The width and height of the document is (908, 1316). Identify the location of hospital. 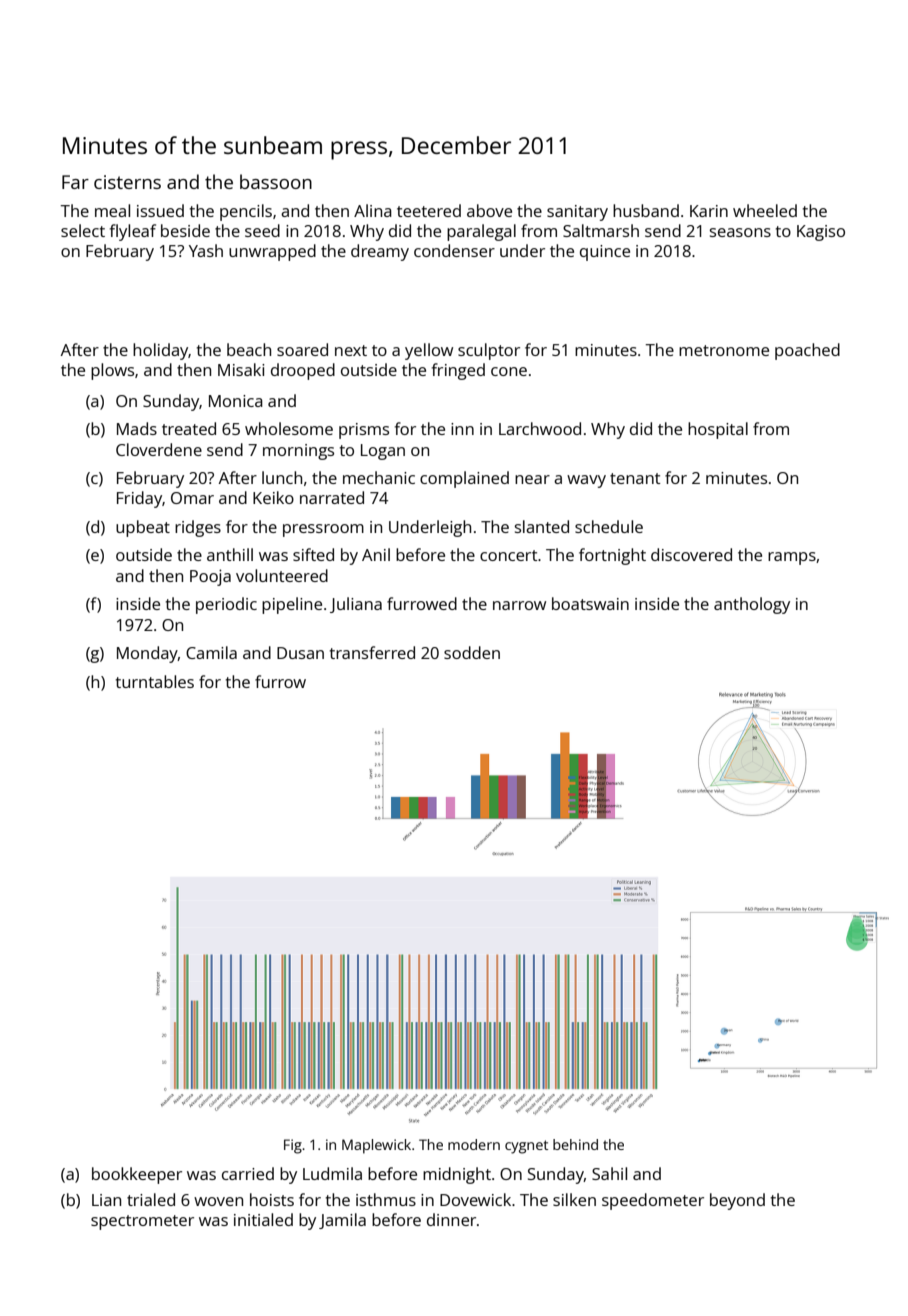
(718, 430).
